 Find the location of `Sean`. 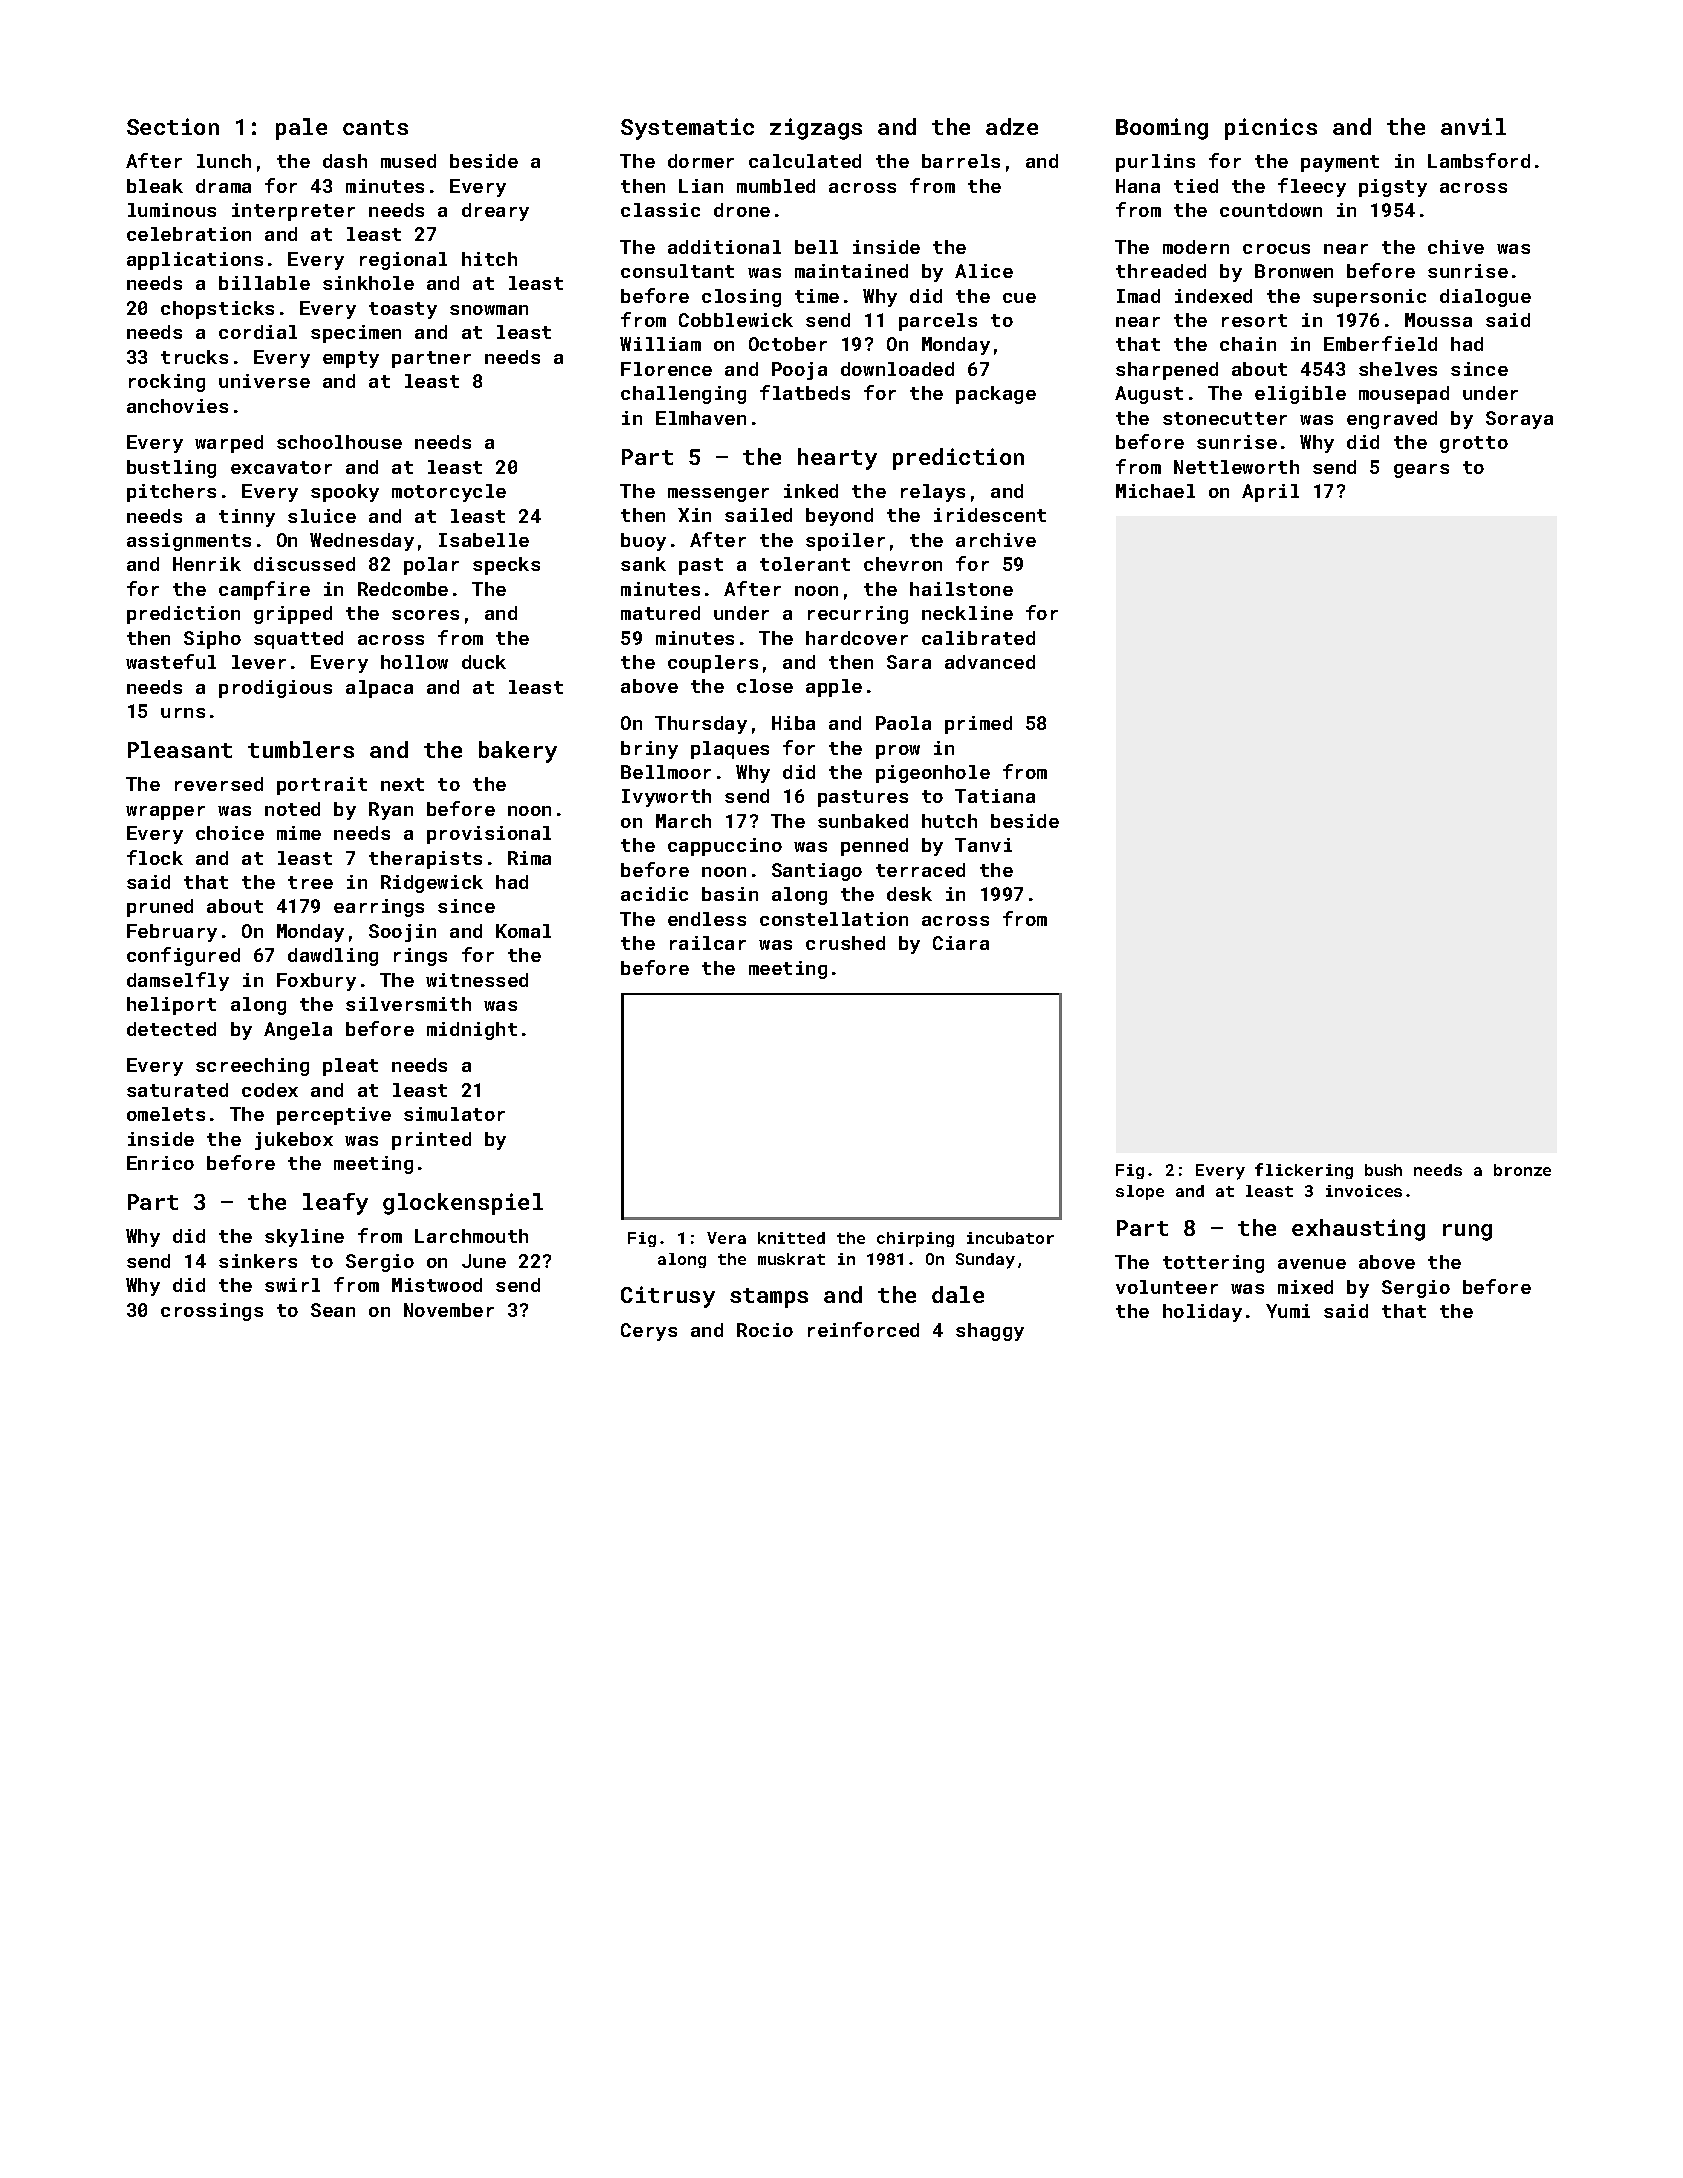

Sean is located at coordinates (333, 1310).
